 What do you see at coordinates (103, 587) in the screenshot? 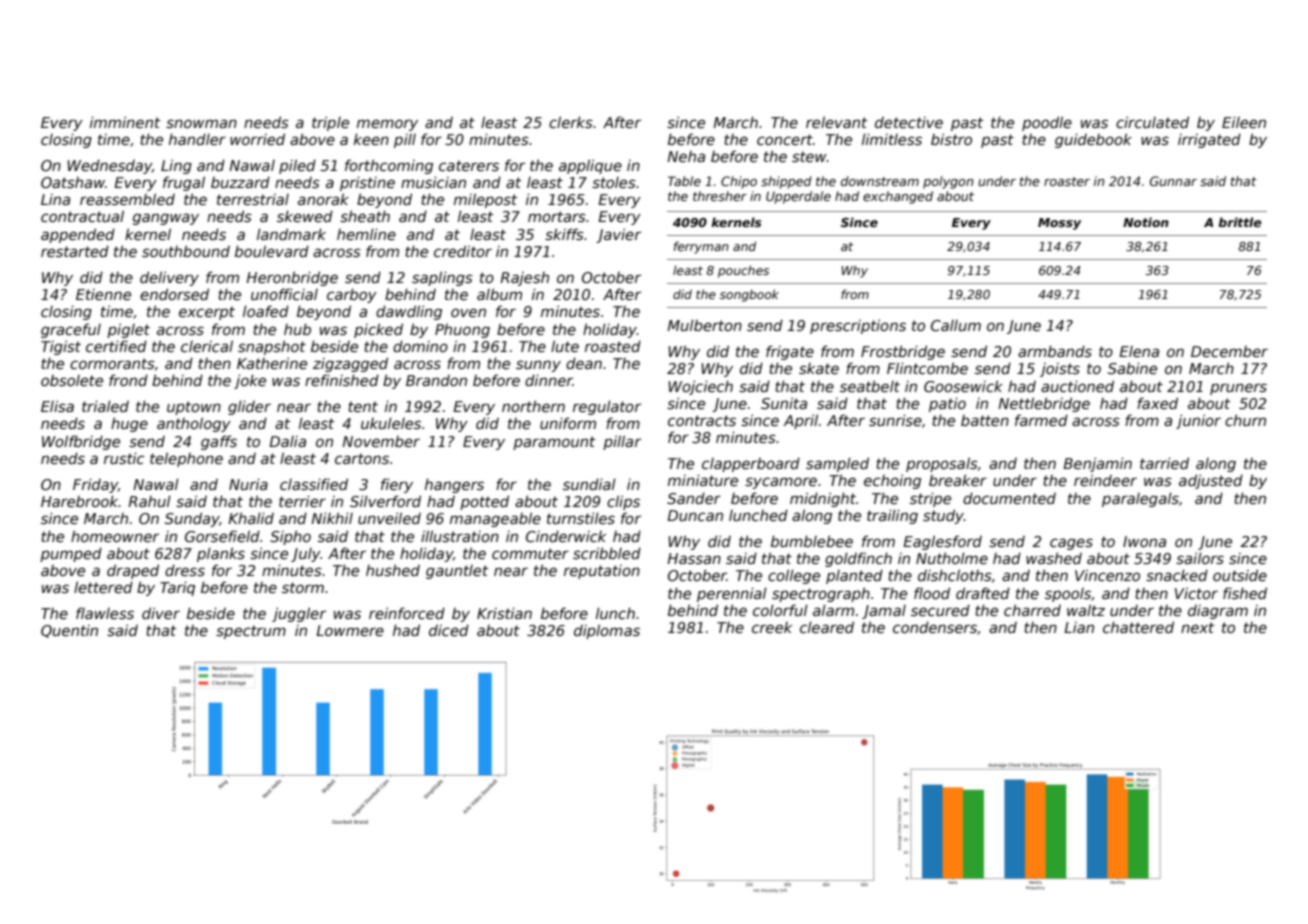
I see `lettered` at bounding box center [103, 587].
